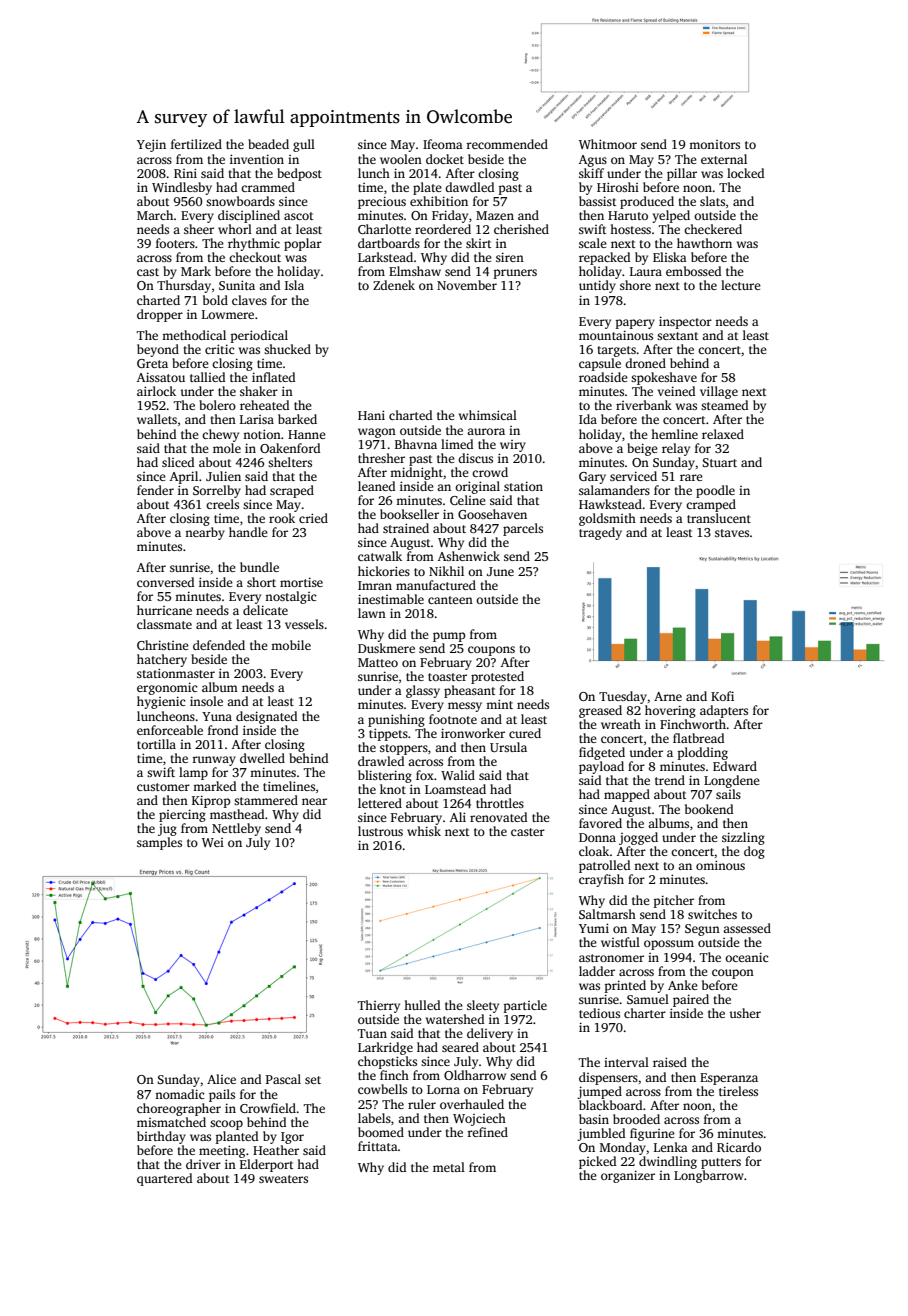 The height and width of the page is (1316, 908). What do you see at coordinates (223, 730) in the page?
I see `frond` at bounding box center [223, 730].
